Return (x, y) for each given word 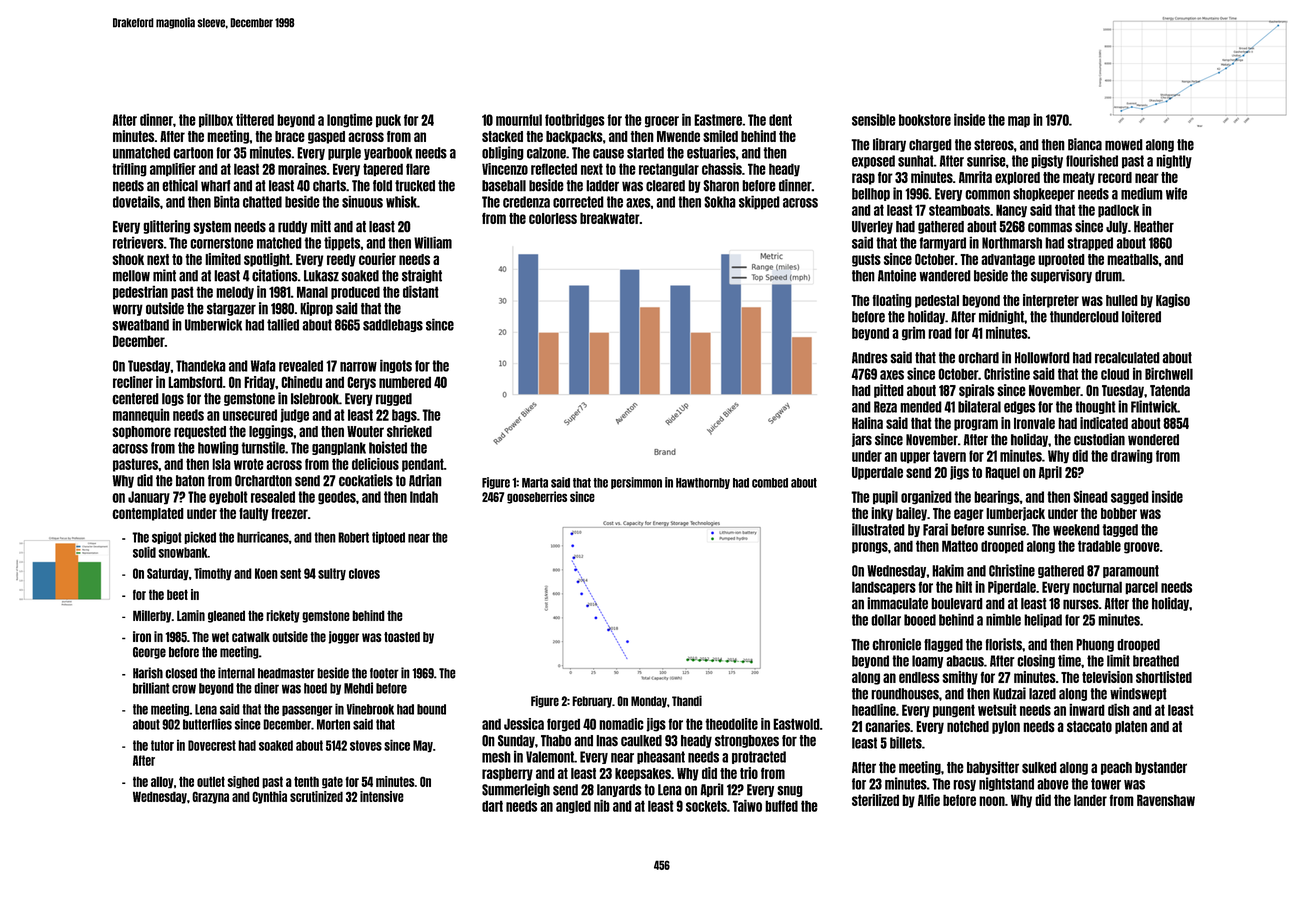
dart (492, 806)
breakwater (609, 218)
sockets (706, 806)
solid (144, 552)
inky (882, 514)
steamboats (959, 210)
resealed (273, 497)
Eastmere (718, 120)
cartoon (193, 153)
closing (1036, 661)
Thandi (687, 700)
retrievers (138, 243)
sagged (1130, 497)
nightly (1174, 162)
